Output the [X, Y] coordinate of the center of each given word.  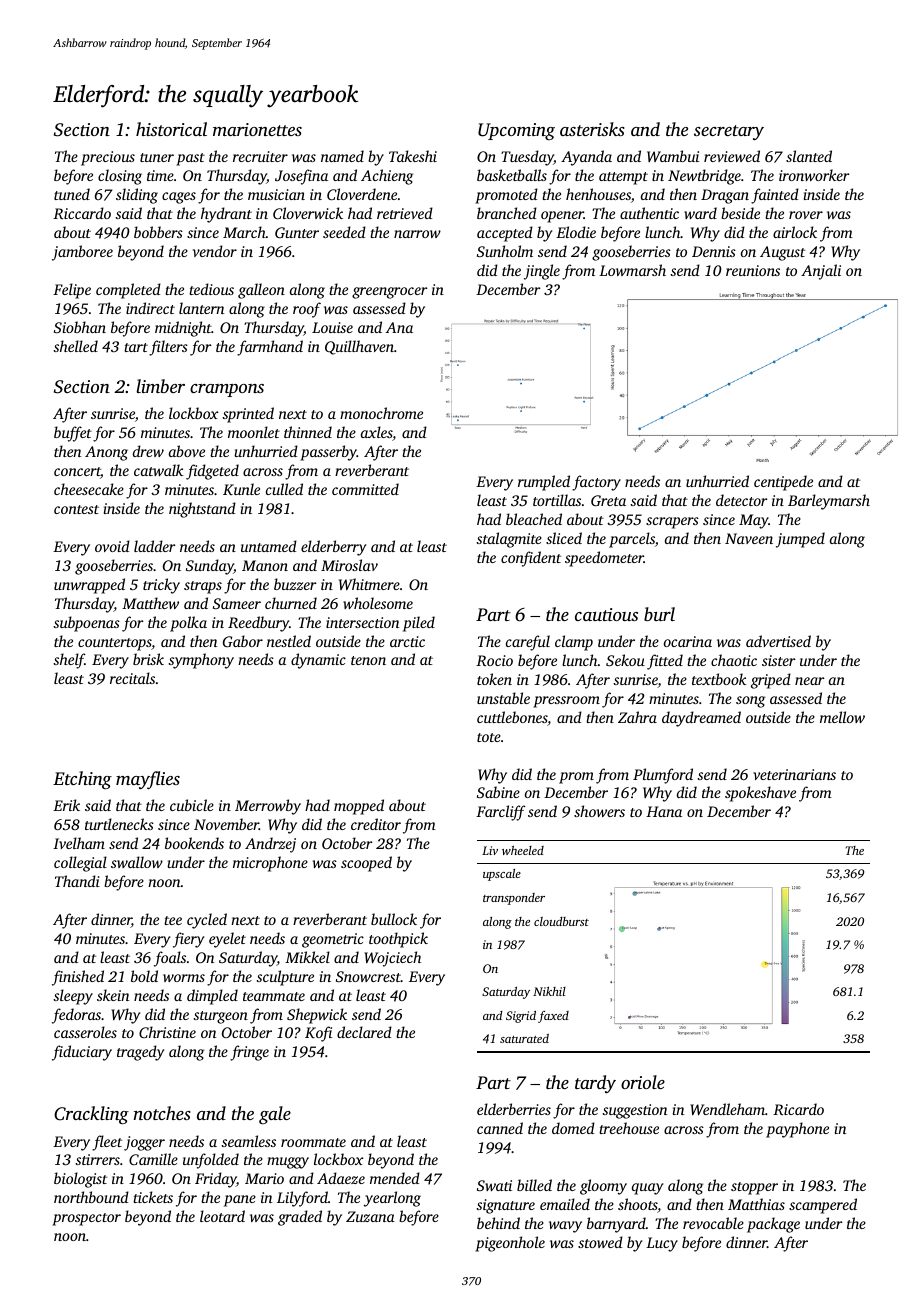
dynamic [318, 661]
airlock [795, 232]
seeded [344, 232]
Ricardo [798, 1109]
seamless [249, 1141]
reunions [753, 270]
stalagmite [509, 540]
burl [659, 614]
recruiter [260, 156]
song [750, 702]
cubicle [192, 805]
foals [170, 959]
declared [364, 1032]
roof [307, 310]
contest [76, 509]
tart [136, 347]
